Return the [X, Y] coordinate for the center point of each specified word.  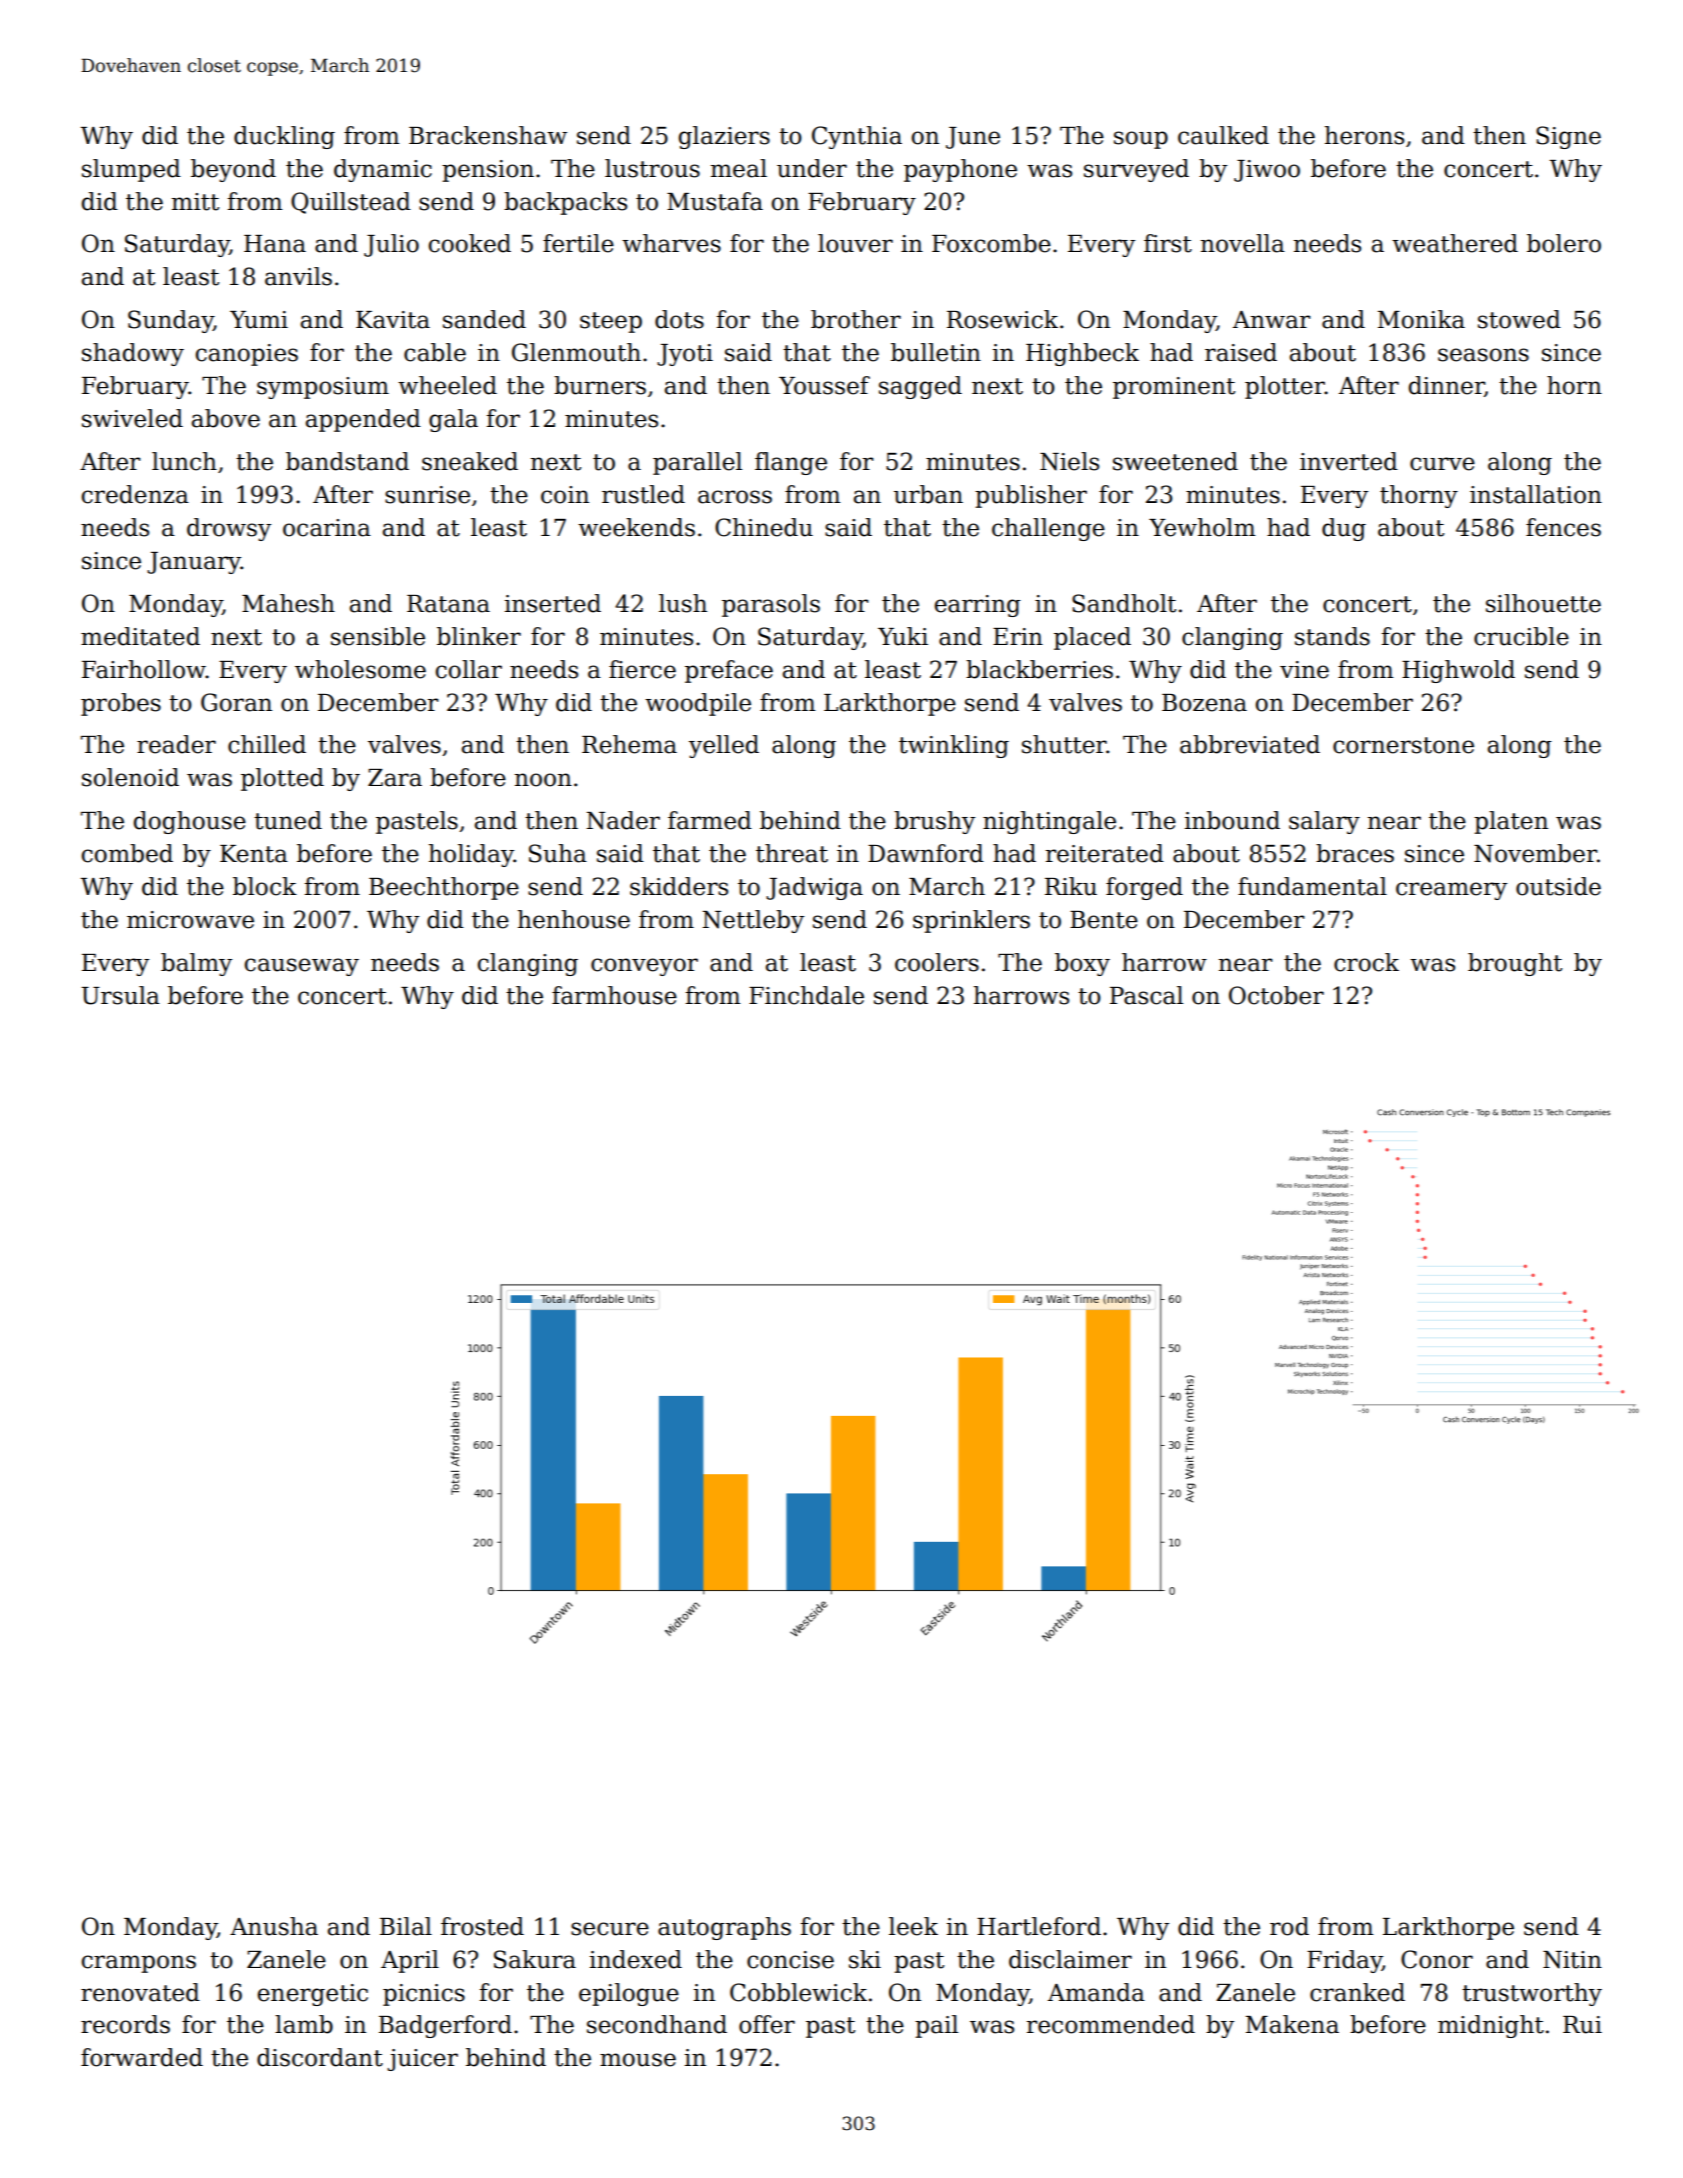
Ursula [120, 995]
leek [913, 1926]
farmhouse [614, 995]
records [125, 2024]
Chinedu [764, 527]
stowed [1519, 319]
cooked [470, 243]
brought [1515, 964]
